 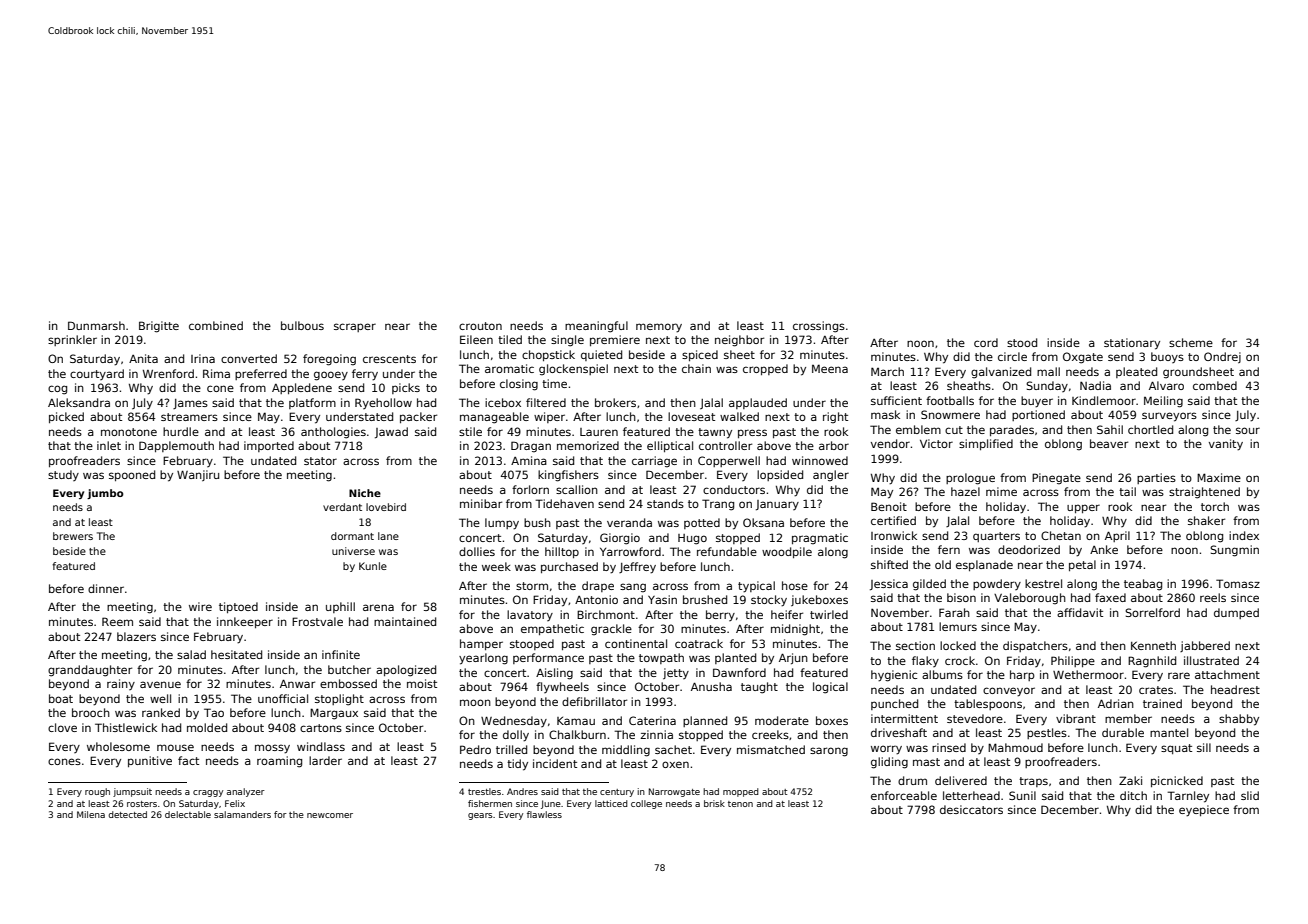 What do you see at coordinates (57, 390) in the screenshot?
I see `cog` at bounding box center [57, 390].
